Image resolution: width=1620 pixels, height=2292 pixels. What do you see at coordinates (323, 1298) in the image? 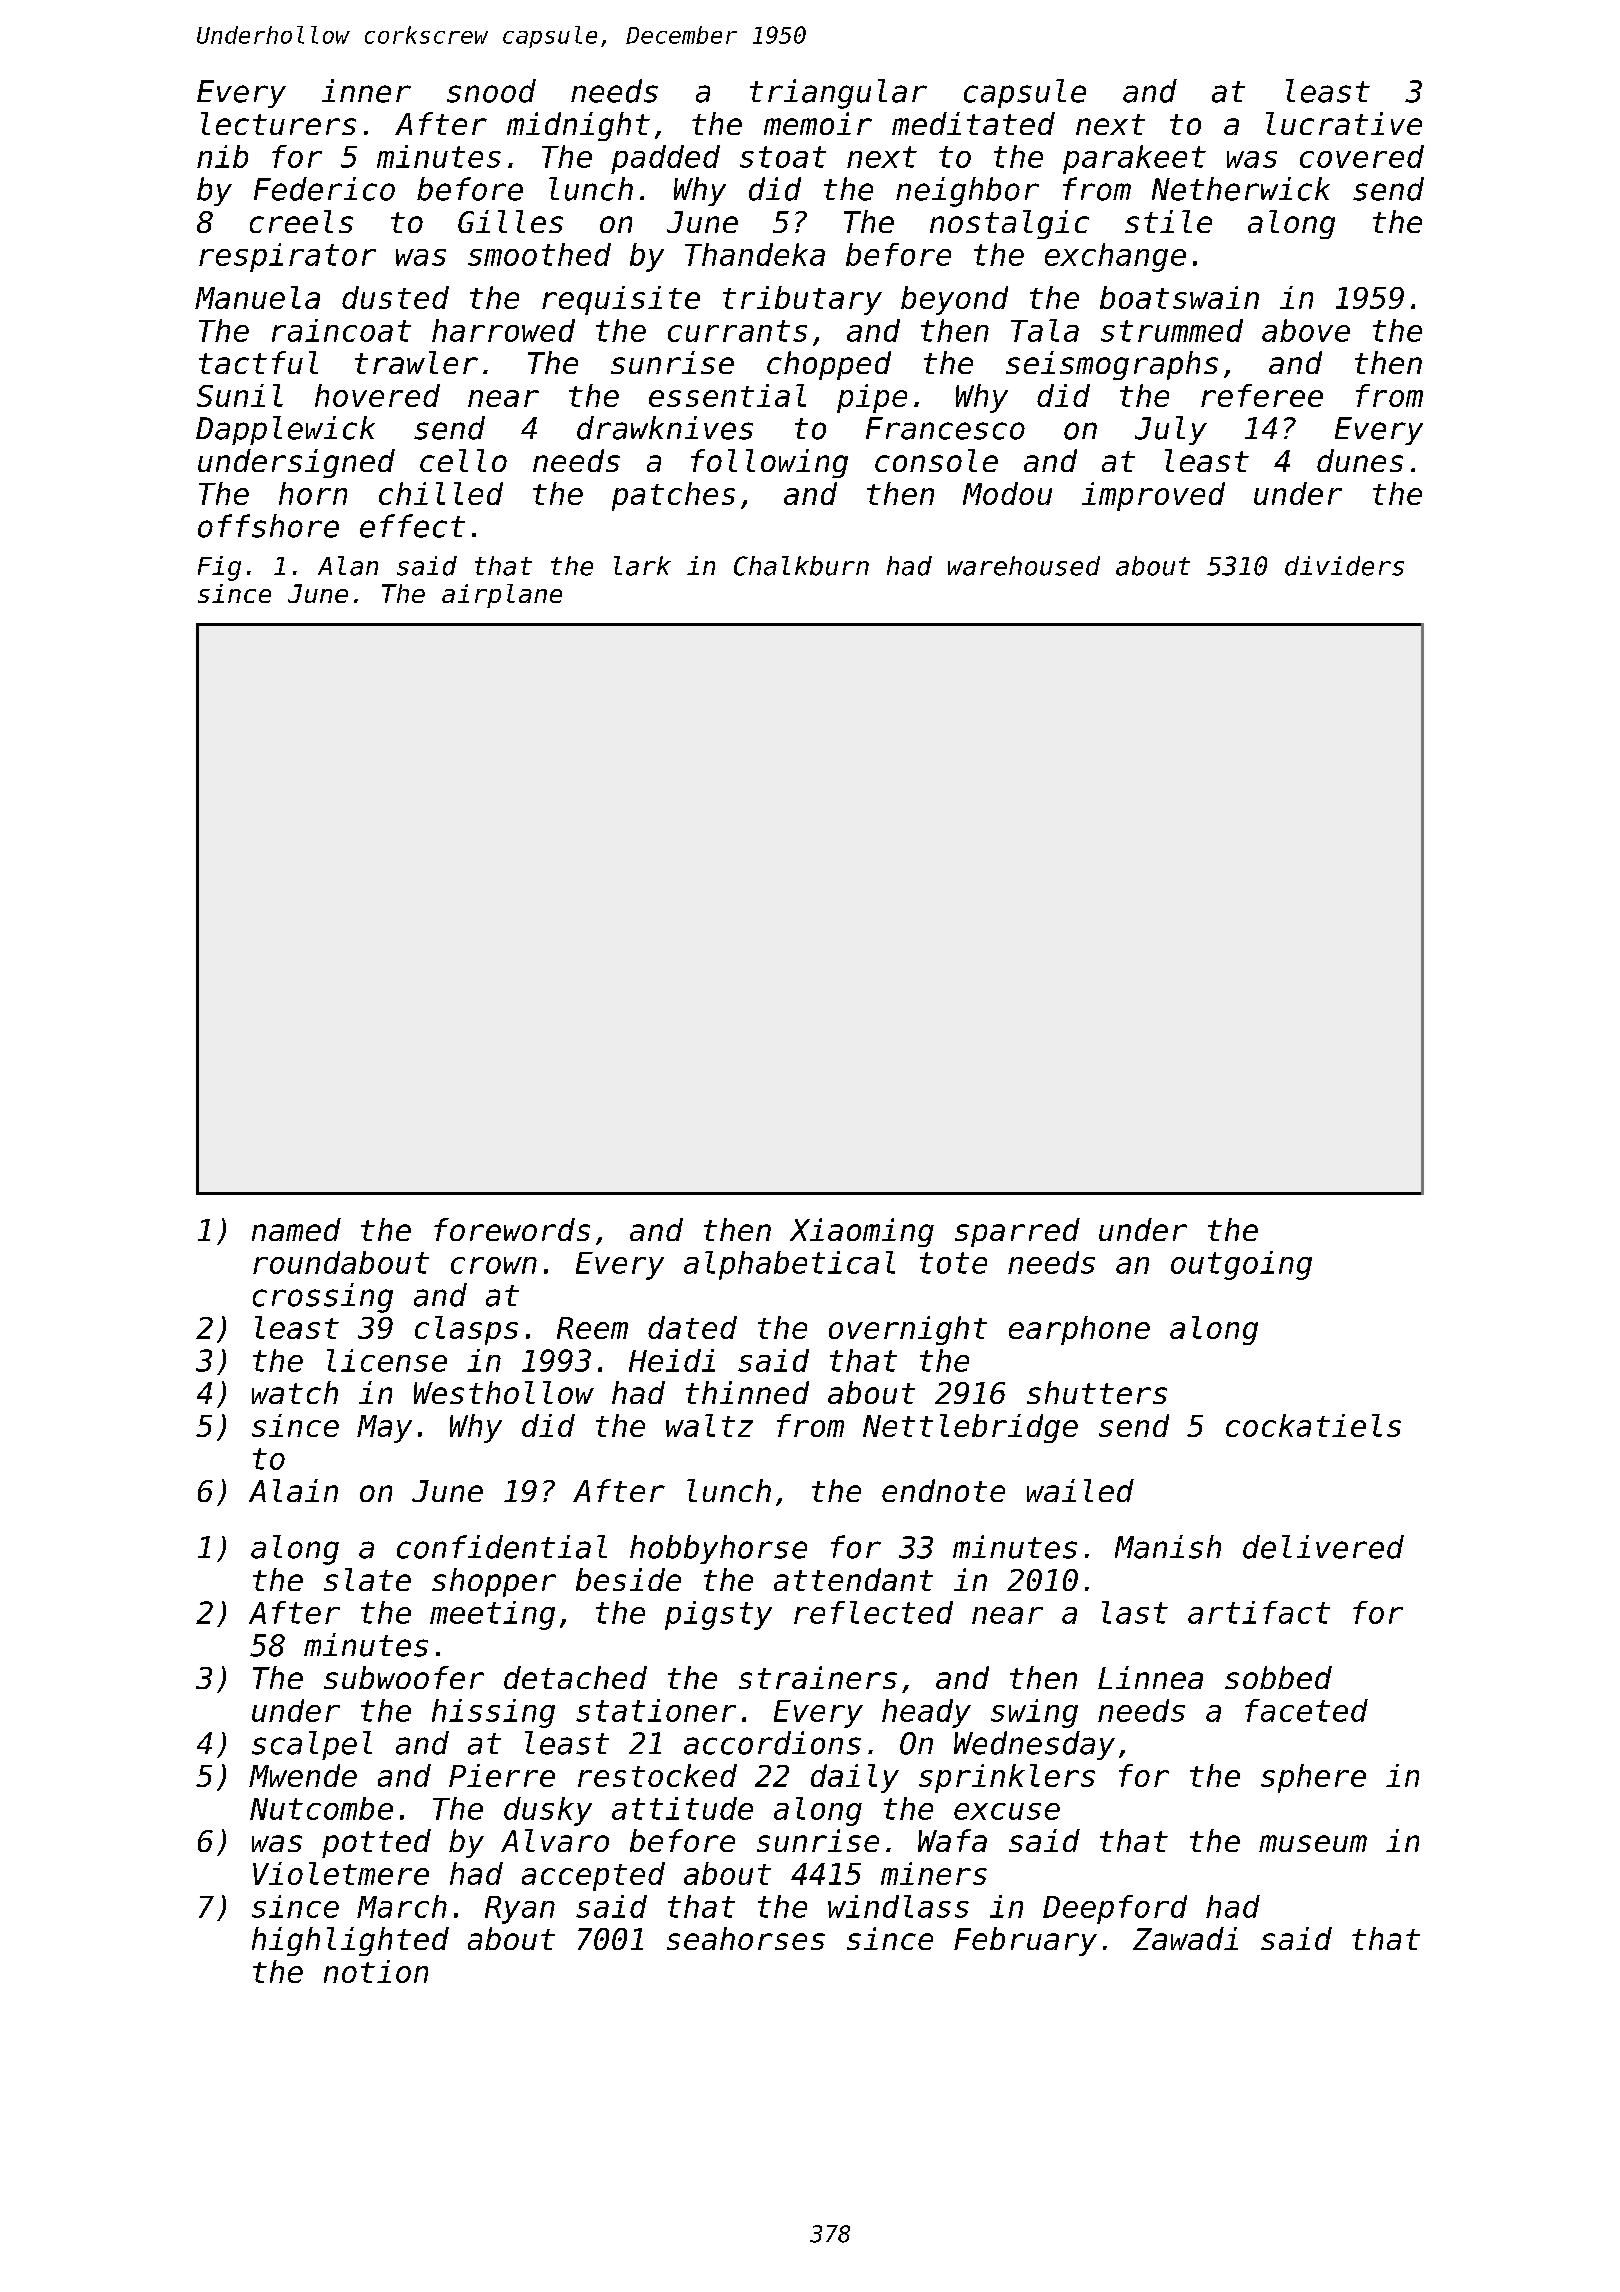
I see `crossing` at bounding box center [323, 1298].
